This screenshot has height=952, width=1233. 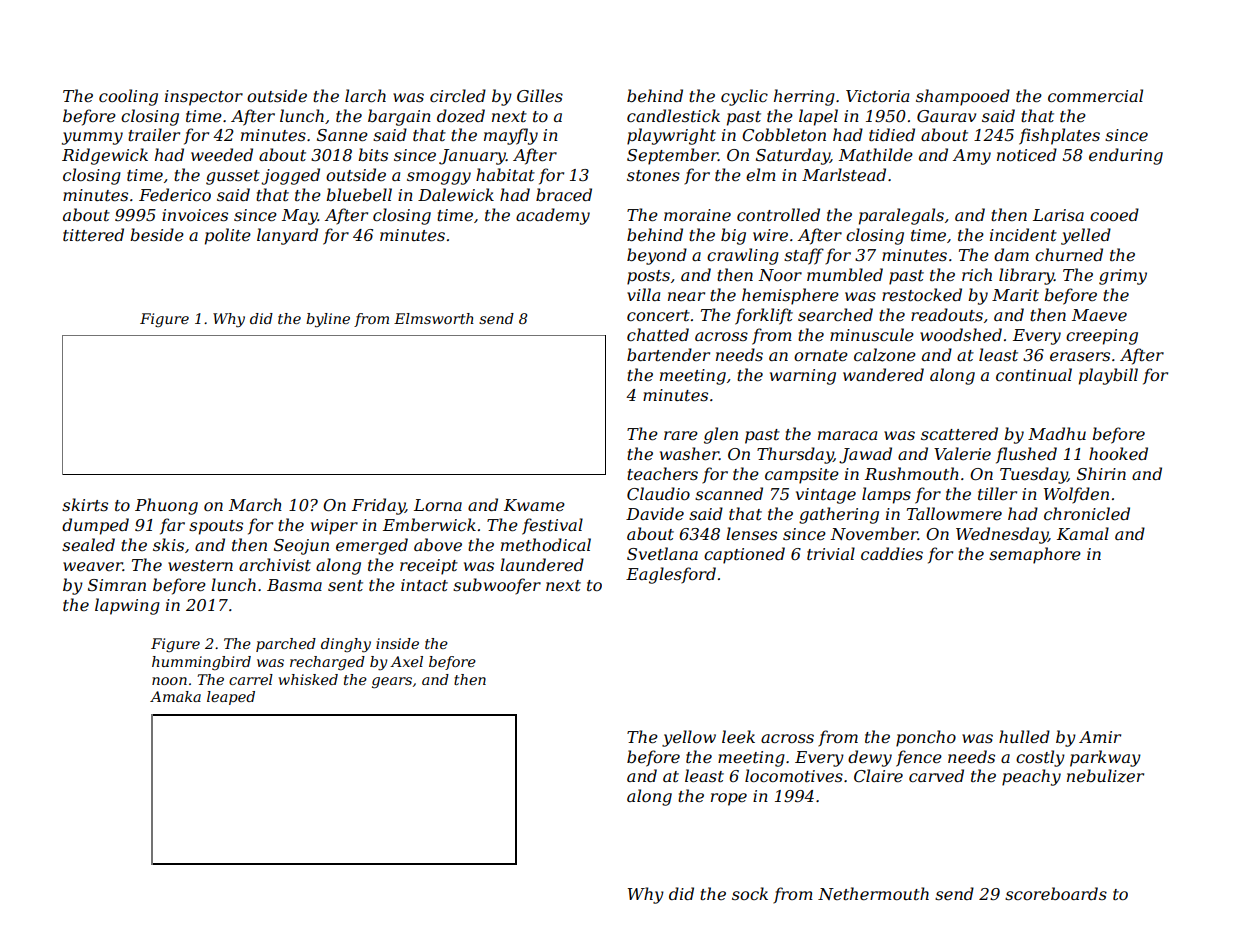 I want to click on fence, so click(x=919, y=758).
